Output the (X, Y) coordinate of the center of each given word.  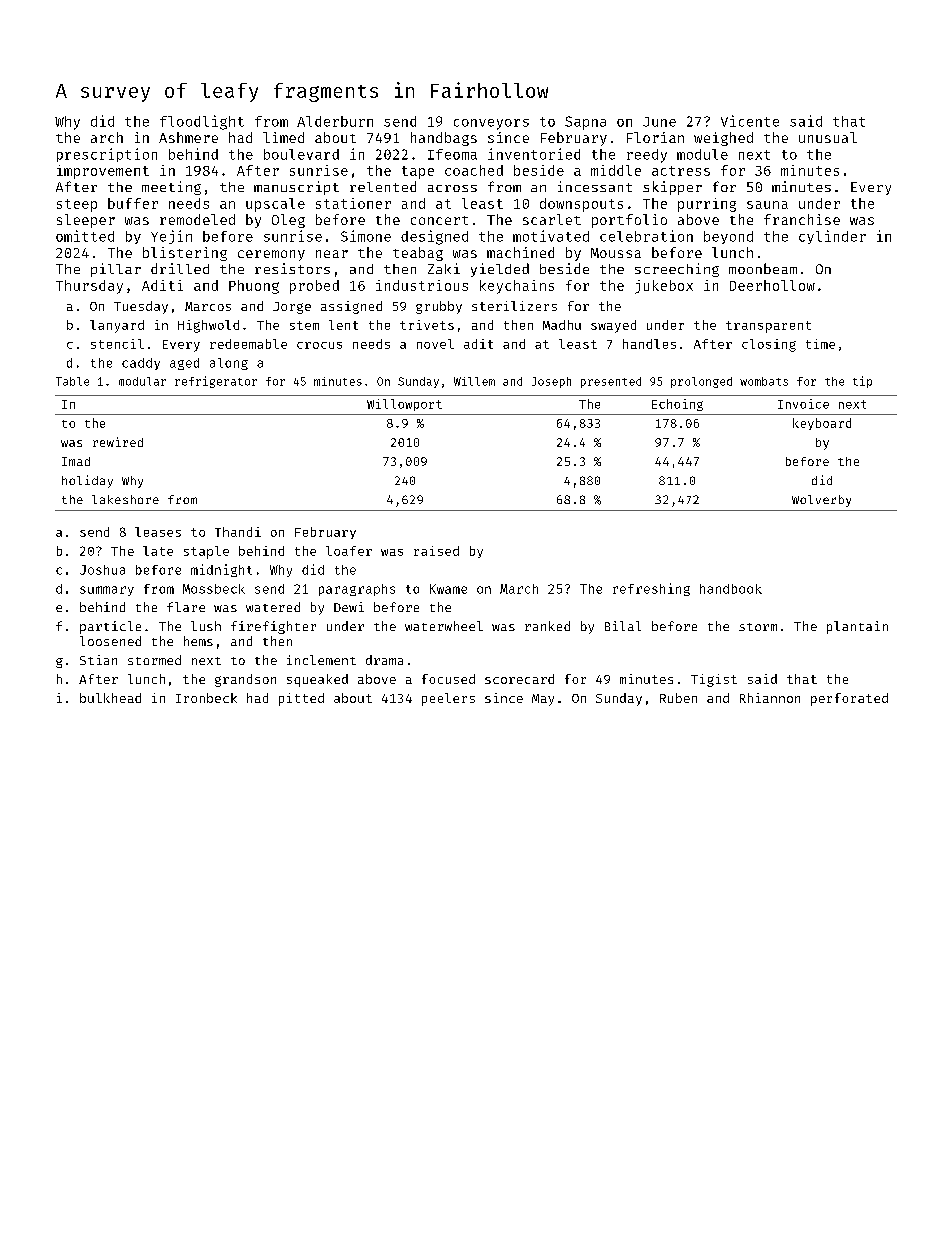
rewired (118, 442)
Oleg (288, 221)
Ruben (678, 698)
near (332, 254)
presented (611, 382)
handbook (731, 589)
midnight (221, 570)
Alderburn (335, 121)
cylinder (832, 237)
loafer (349, 551)
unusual (828, 137)
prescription (107, 155)
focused (448, 679)
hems (198, 641)
